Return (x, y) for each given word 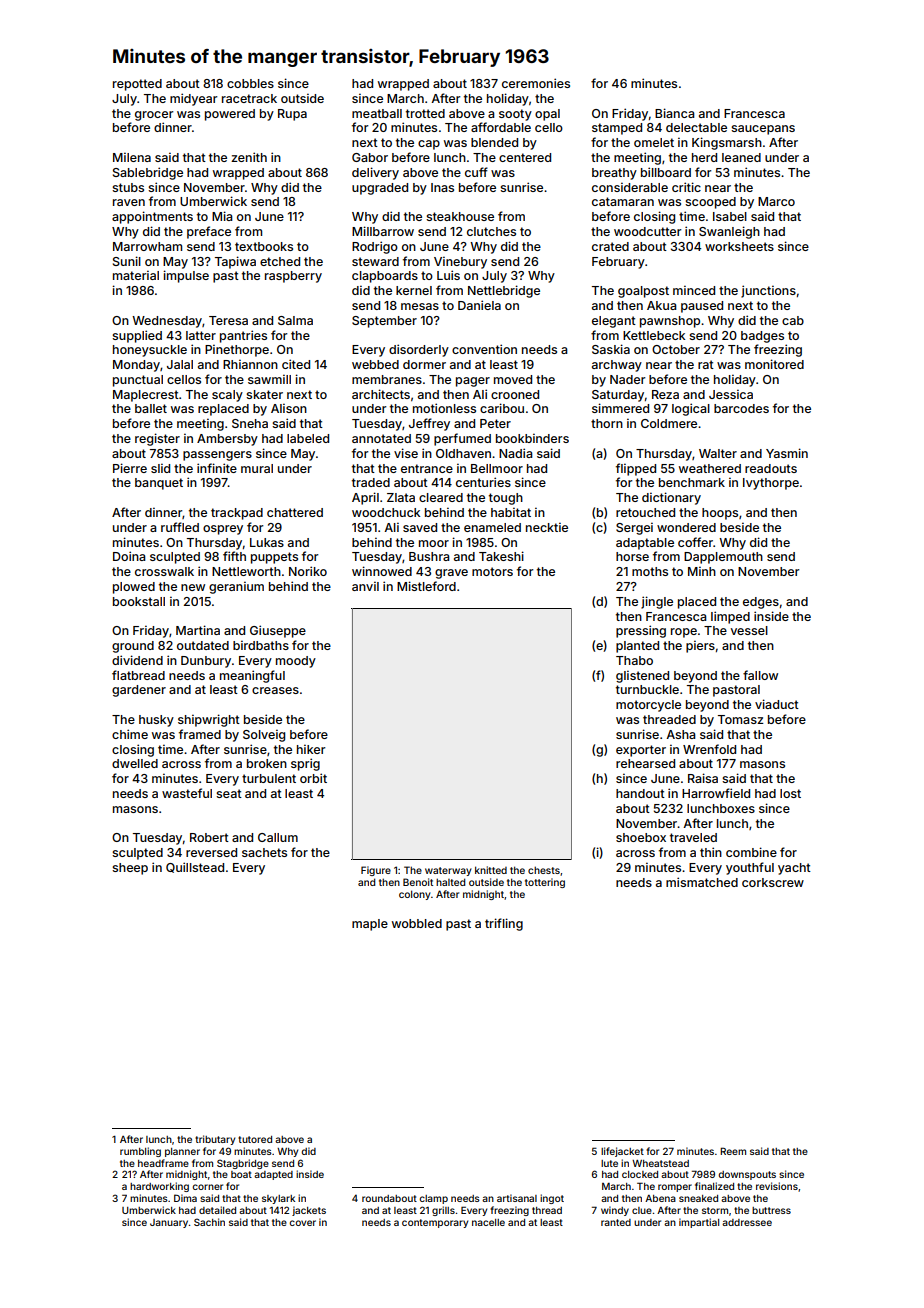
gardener (139, 691)
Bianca (674, 113)
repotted (137, 85)
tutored (255, 1139)
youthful (750, 868)
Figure (376, 871)
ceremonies (536, 83)
